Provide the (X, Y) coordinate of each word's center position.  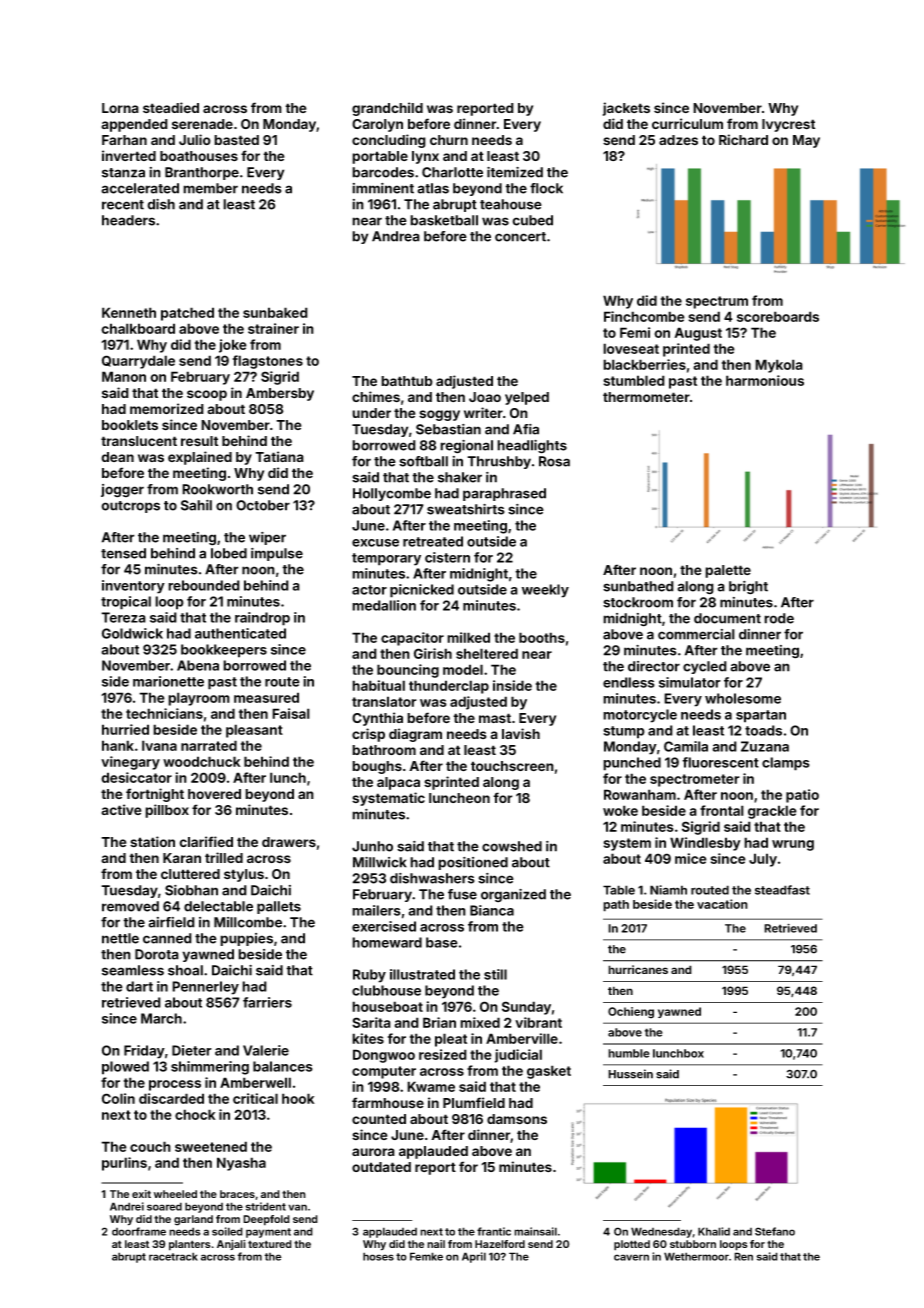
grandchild (387, 109)
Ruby (369, 976)
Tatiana (279, 456)
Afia (526, 429)
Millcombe (248, 922)
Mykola (779, 366)
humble (629, 1053)
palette (728, 571)
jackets (626, 109)
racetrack (173, 1256)
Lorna (120, 108)
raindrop (262, 619)
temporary (386, 559)
